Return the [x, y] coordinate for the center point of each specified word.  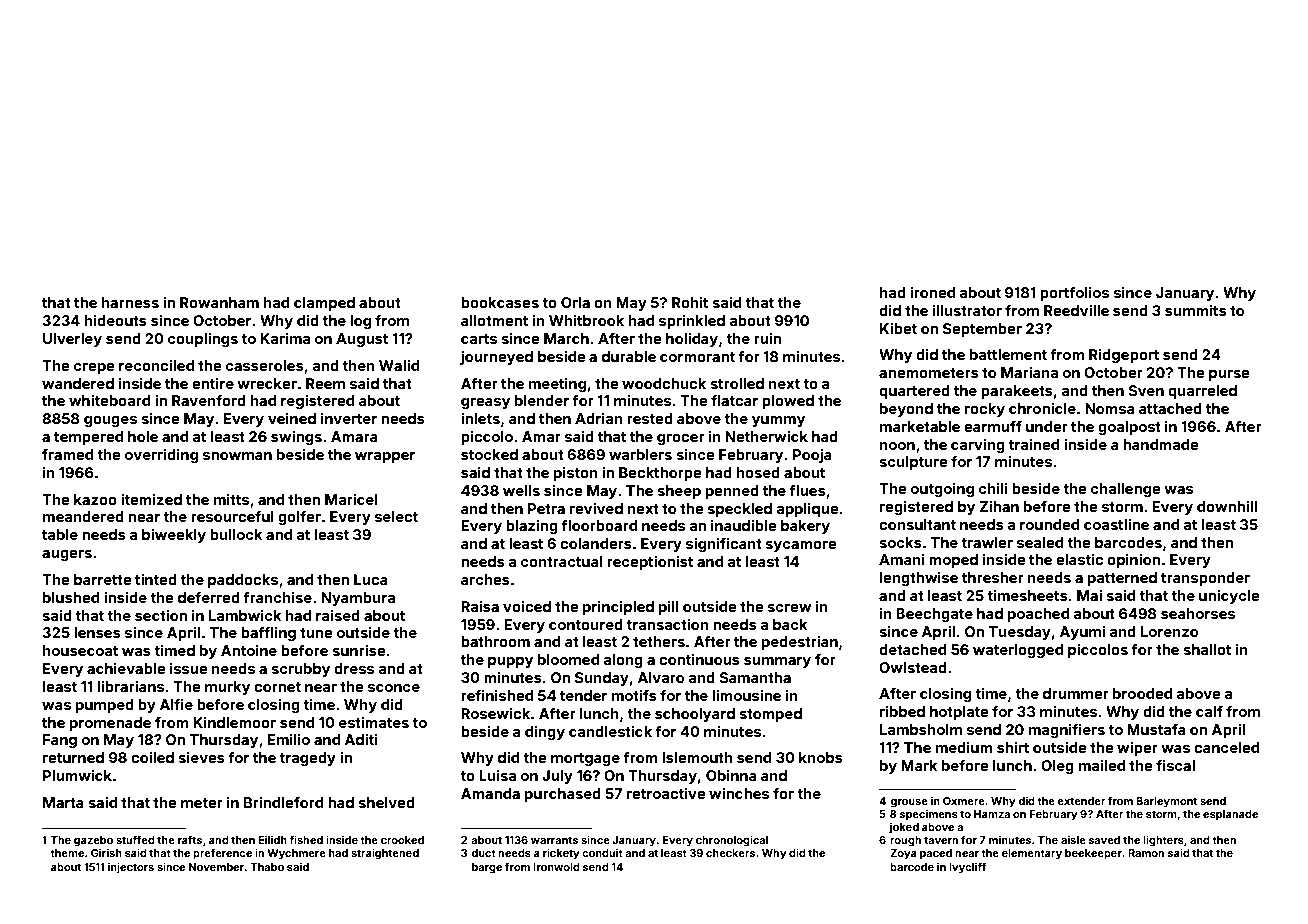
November [216, 867]
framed [67, 454]
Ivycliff [967, 868]
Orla [575, 302]
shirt [1013, 747]
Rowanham [219, 302]
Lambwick [245, 615]
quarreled [1202, 392]
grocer [681, 439]
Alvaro [661, 677]
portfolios [1074, 294]
